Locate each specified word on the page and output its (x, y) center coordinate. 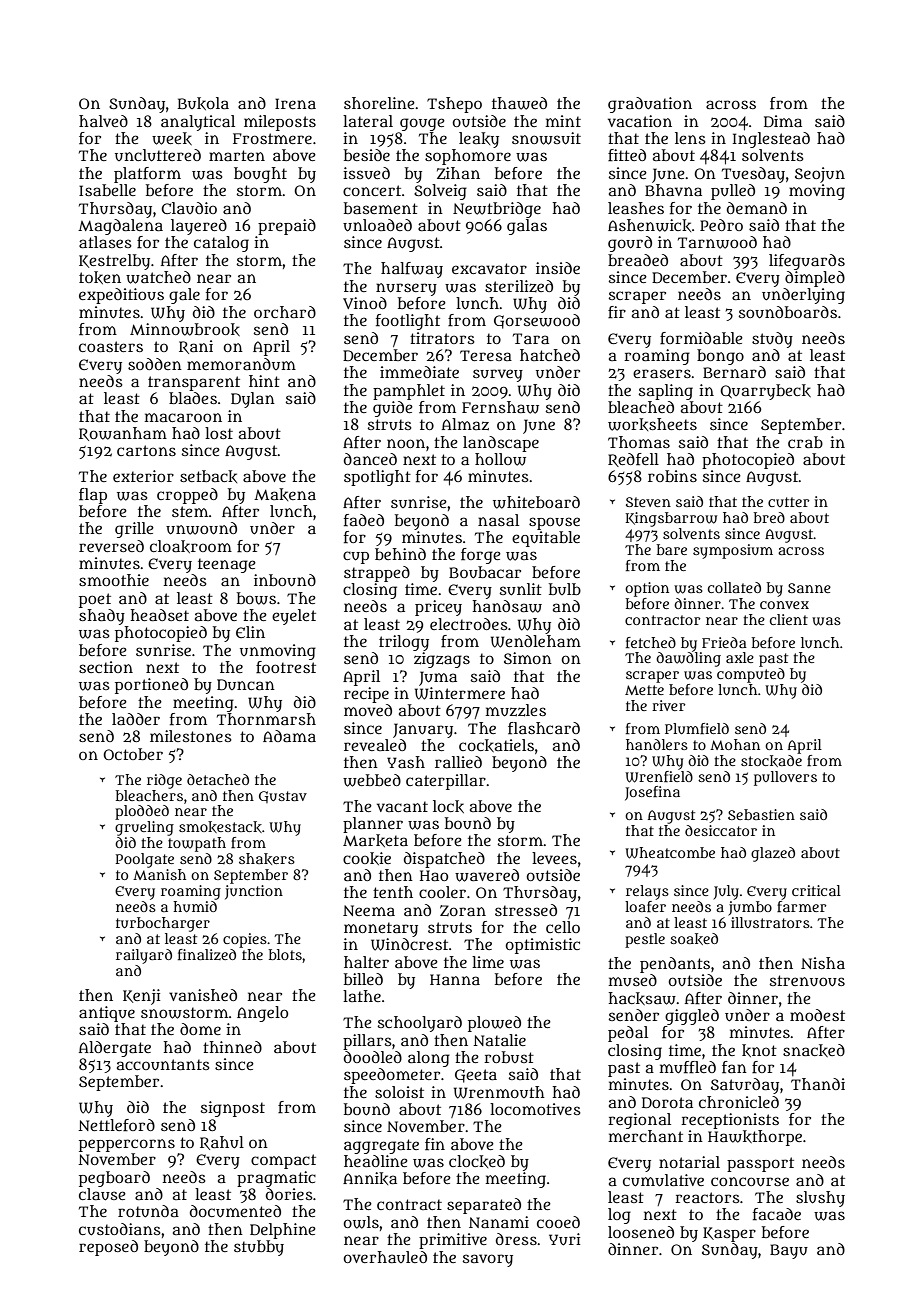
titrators (442, 338)
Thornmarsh (266, 719)
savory (488, 1260)
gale (184, 296)
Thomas (639, 442)
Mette (644, 690)
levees (554, 858)
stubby (259, 1248)
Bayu (789, 1251)
